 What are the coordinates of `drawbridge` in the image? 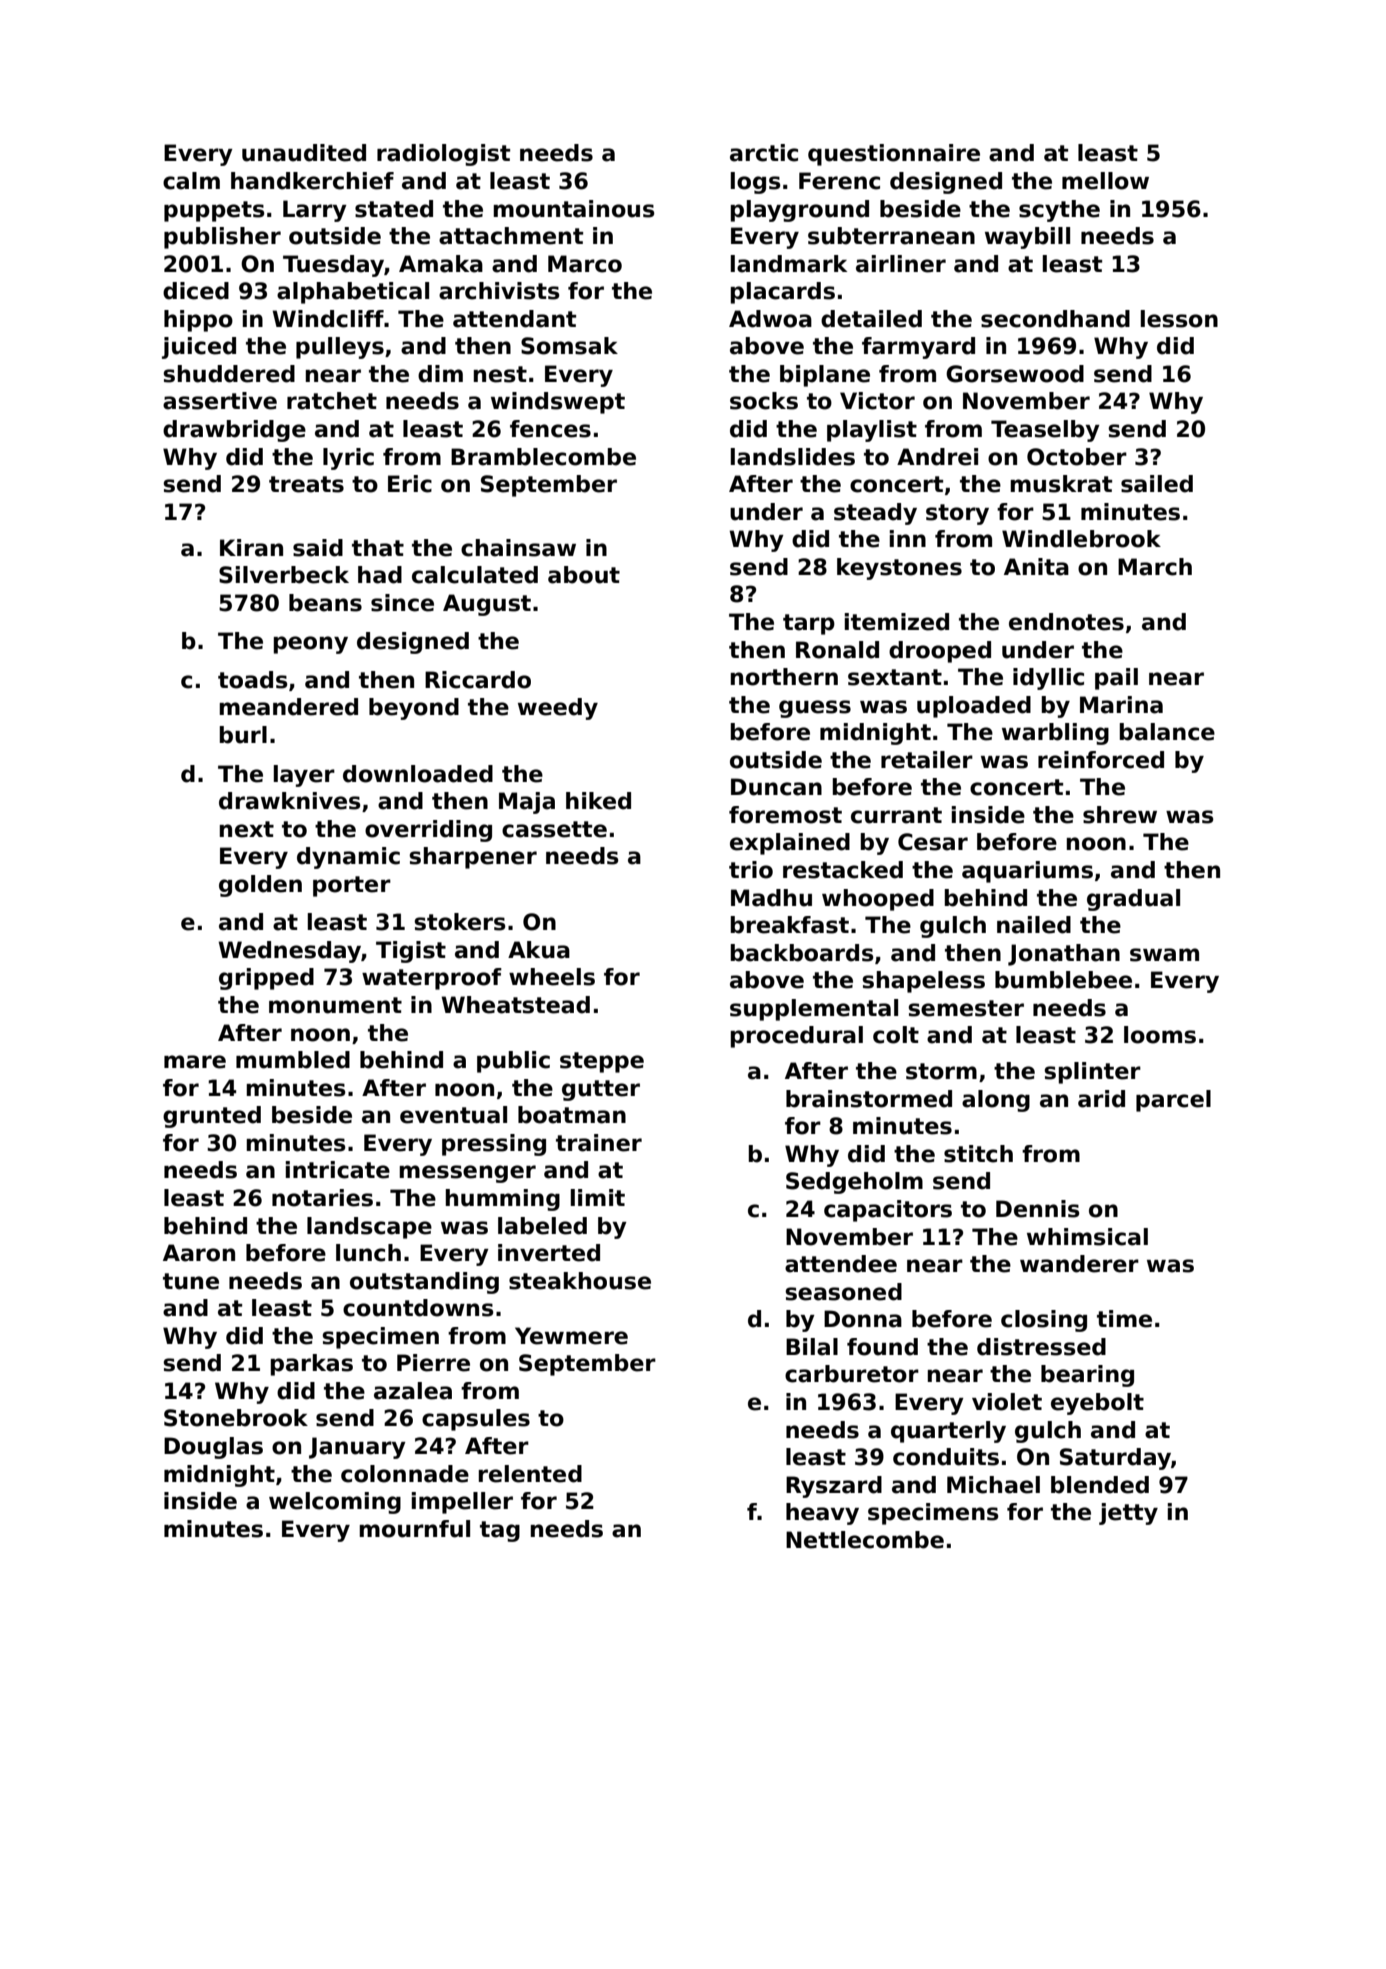 It's located at (234, 431).
